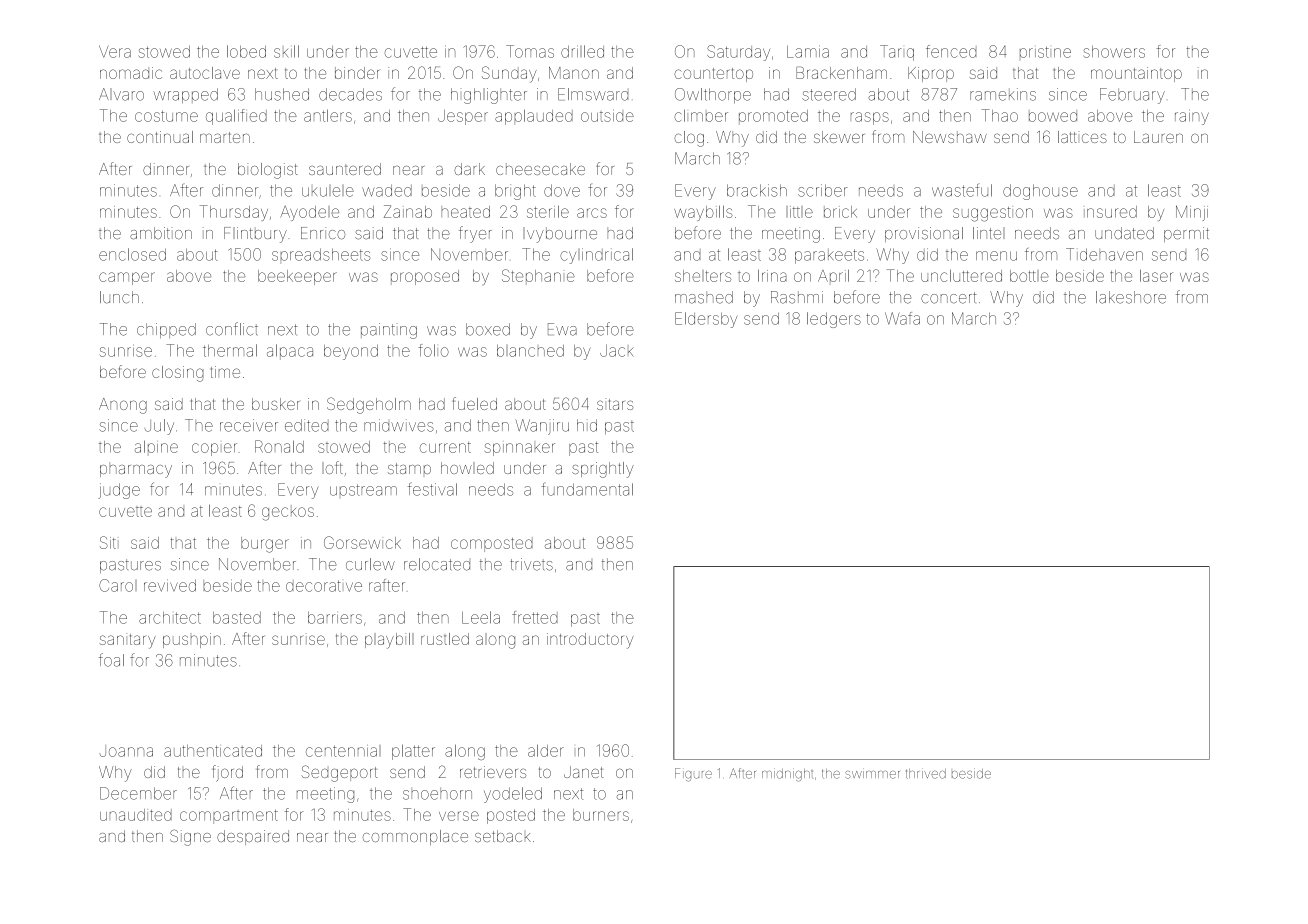 The height and width of the page is (924, 1308). I want to click on thrived, so click(926, 774).
